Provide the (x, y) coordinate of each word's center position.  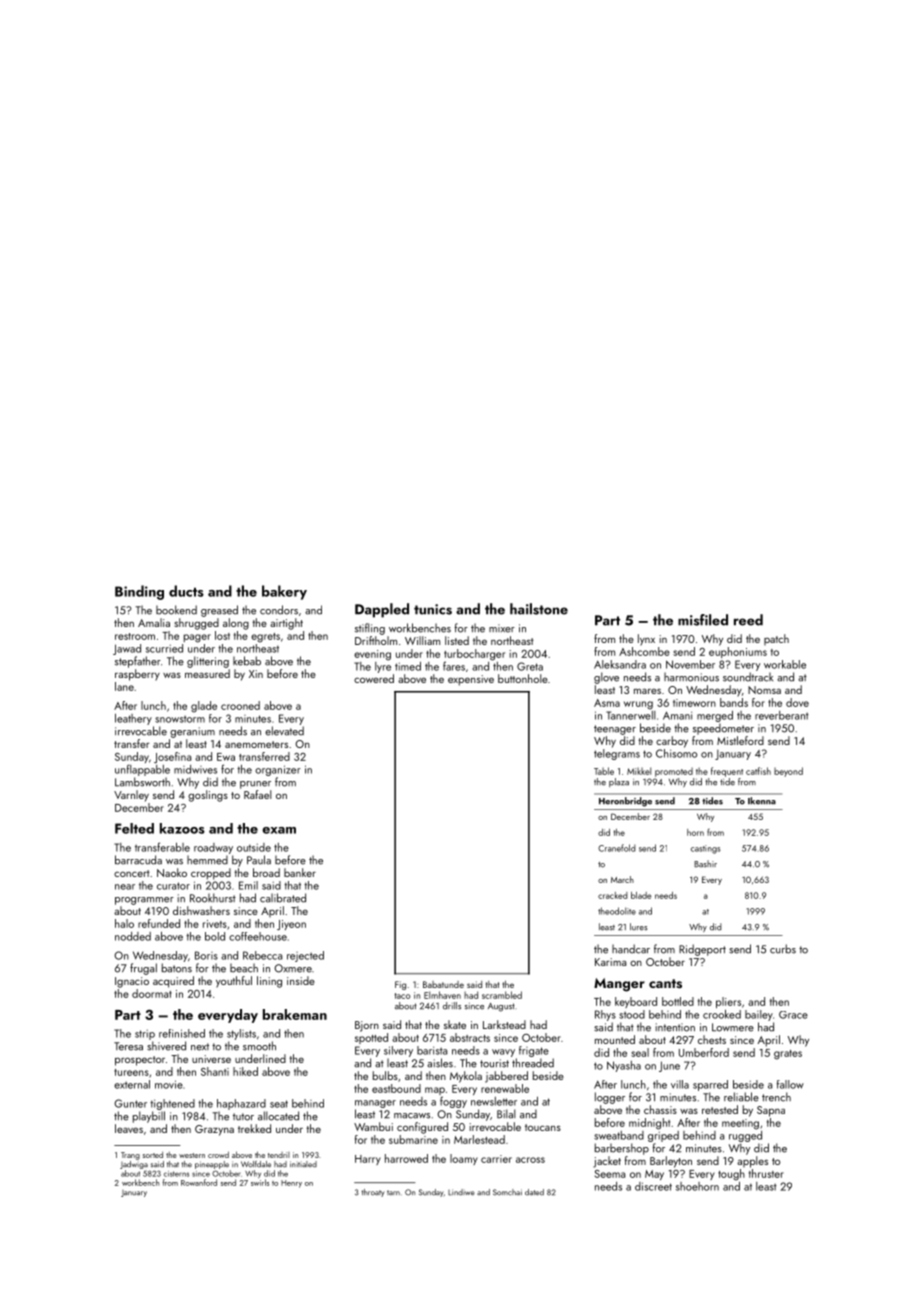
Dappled (382, 610)
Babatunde (443, 984)
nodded (133, 936)
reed (748, 620)
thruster (766, 1173)
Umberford (704, 1052)
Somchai (507, 1192)
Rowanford (199, 1182)
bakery (284, 592)
